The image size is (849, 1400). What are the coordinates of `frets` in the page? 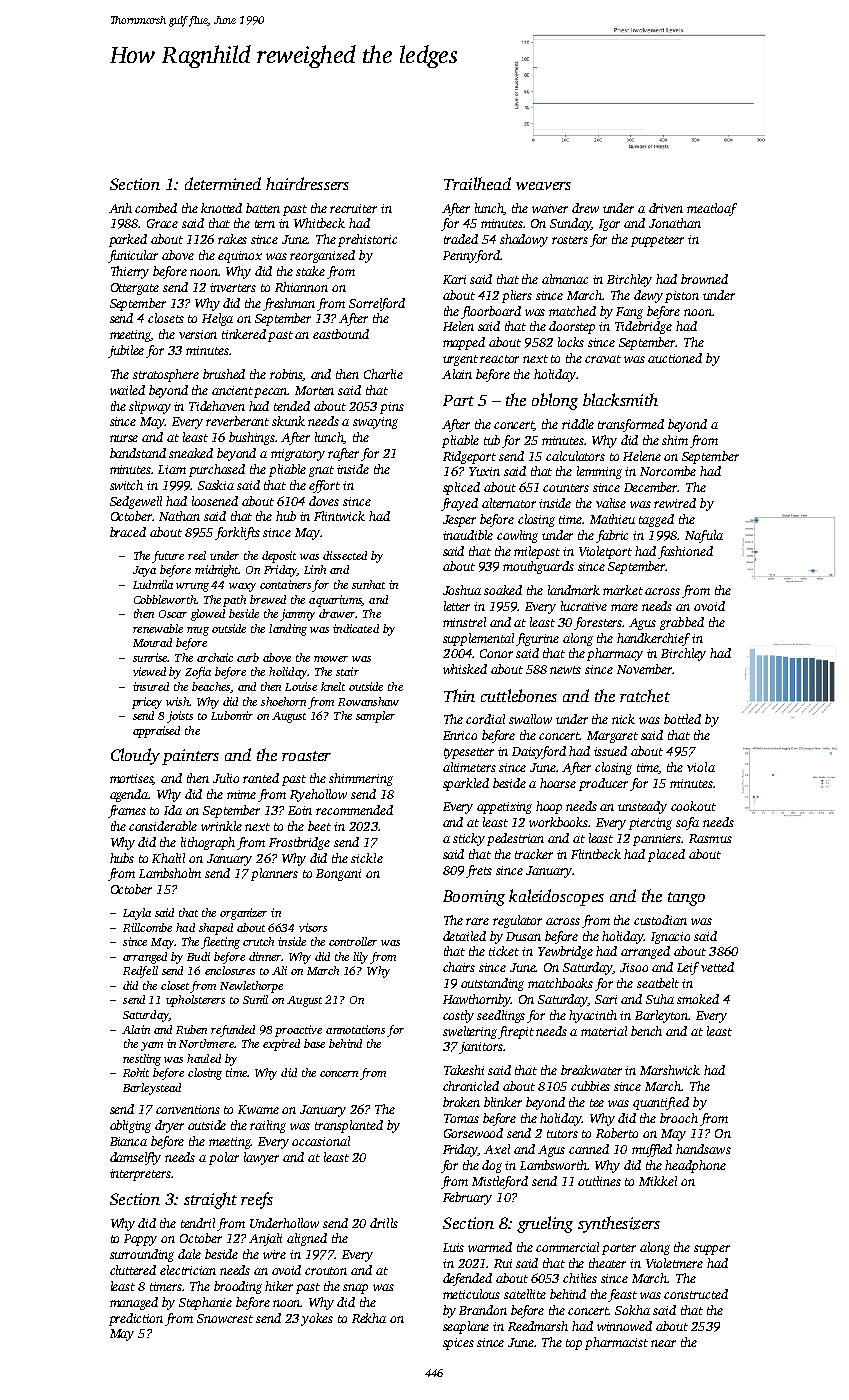 It's located at (479, 871).
